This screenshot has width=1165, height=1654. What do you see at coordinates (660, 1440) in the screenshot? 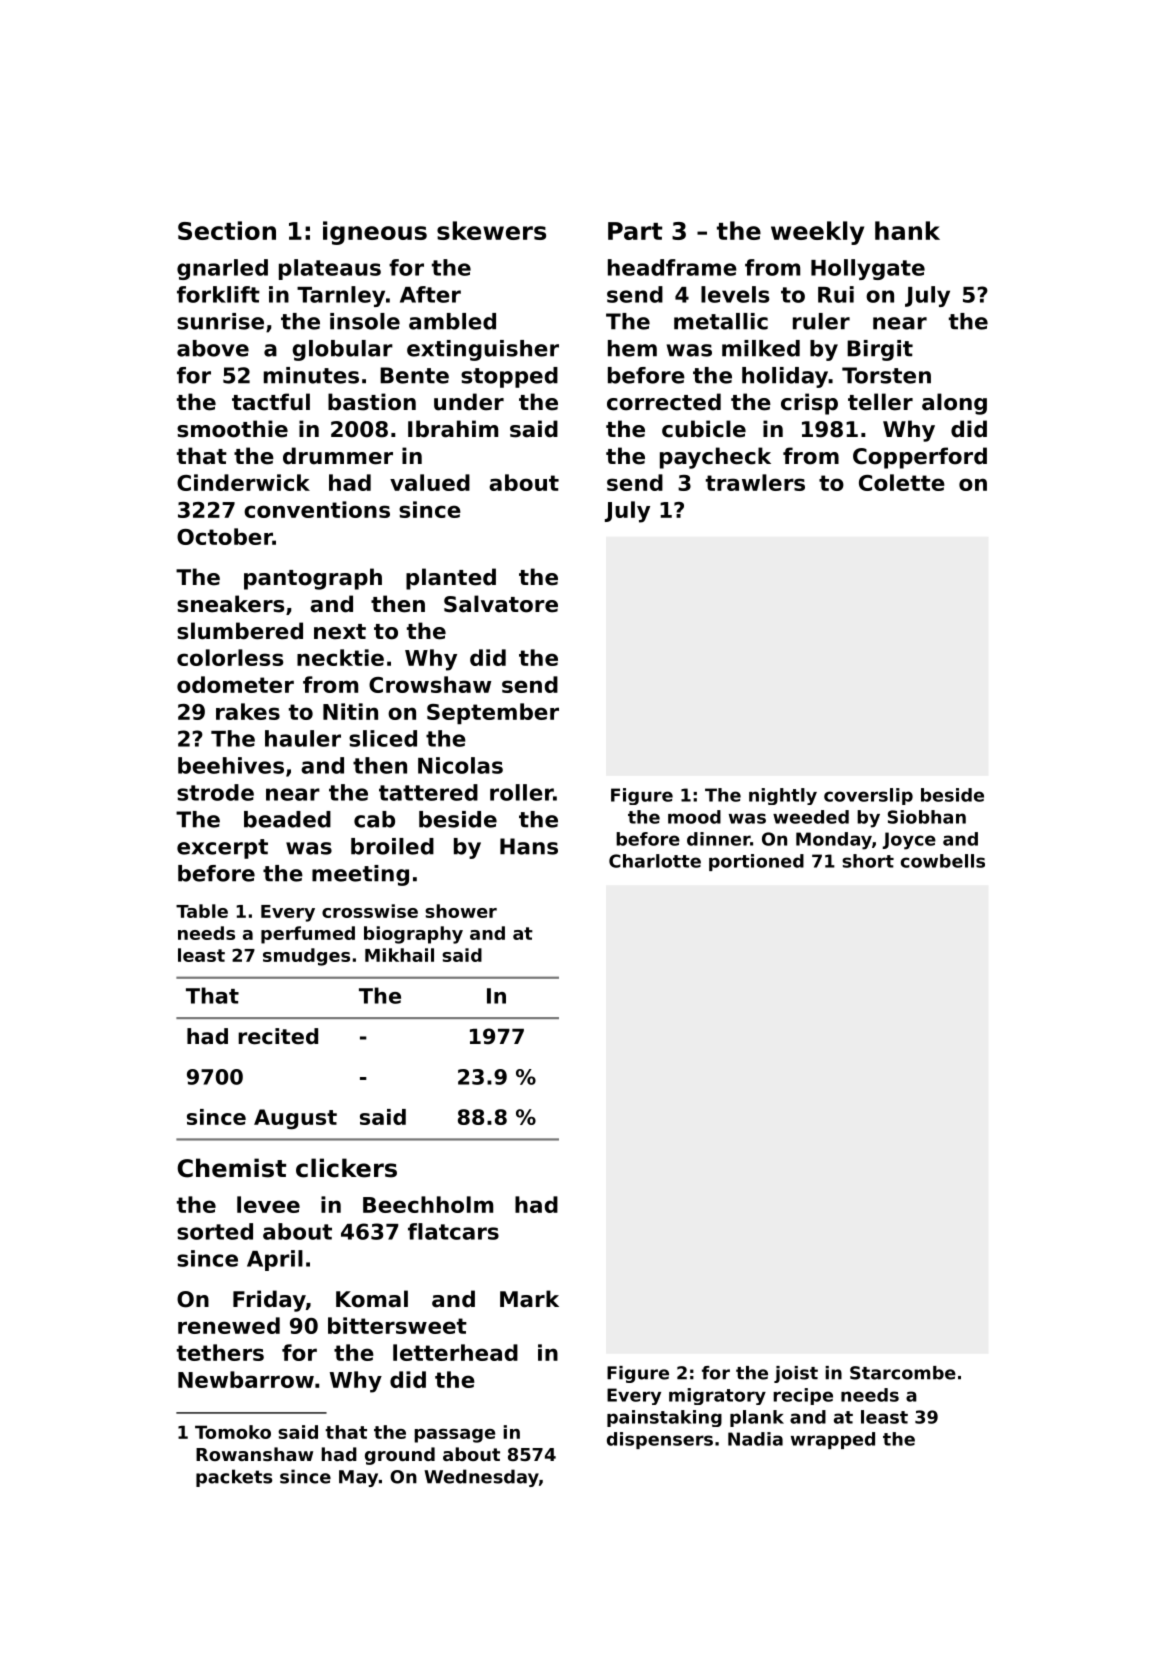
I see `dispensers` at bounding box center [660, 1440].
